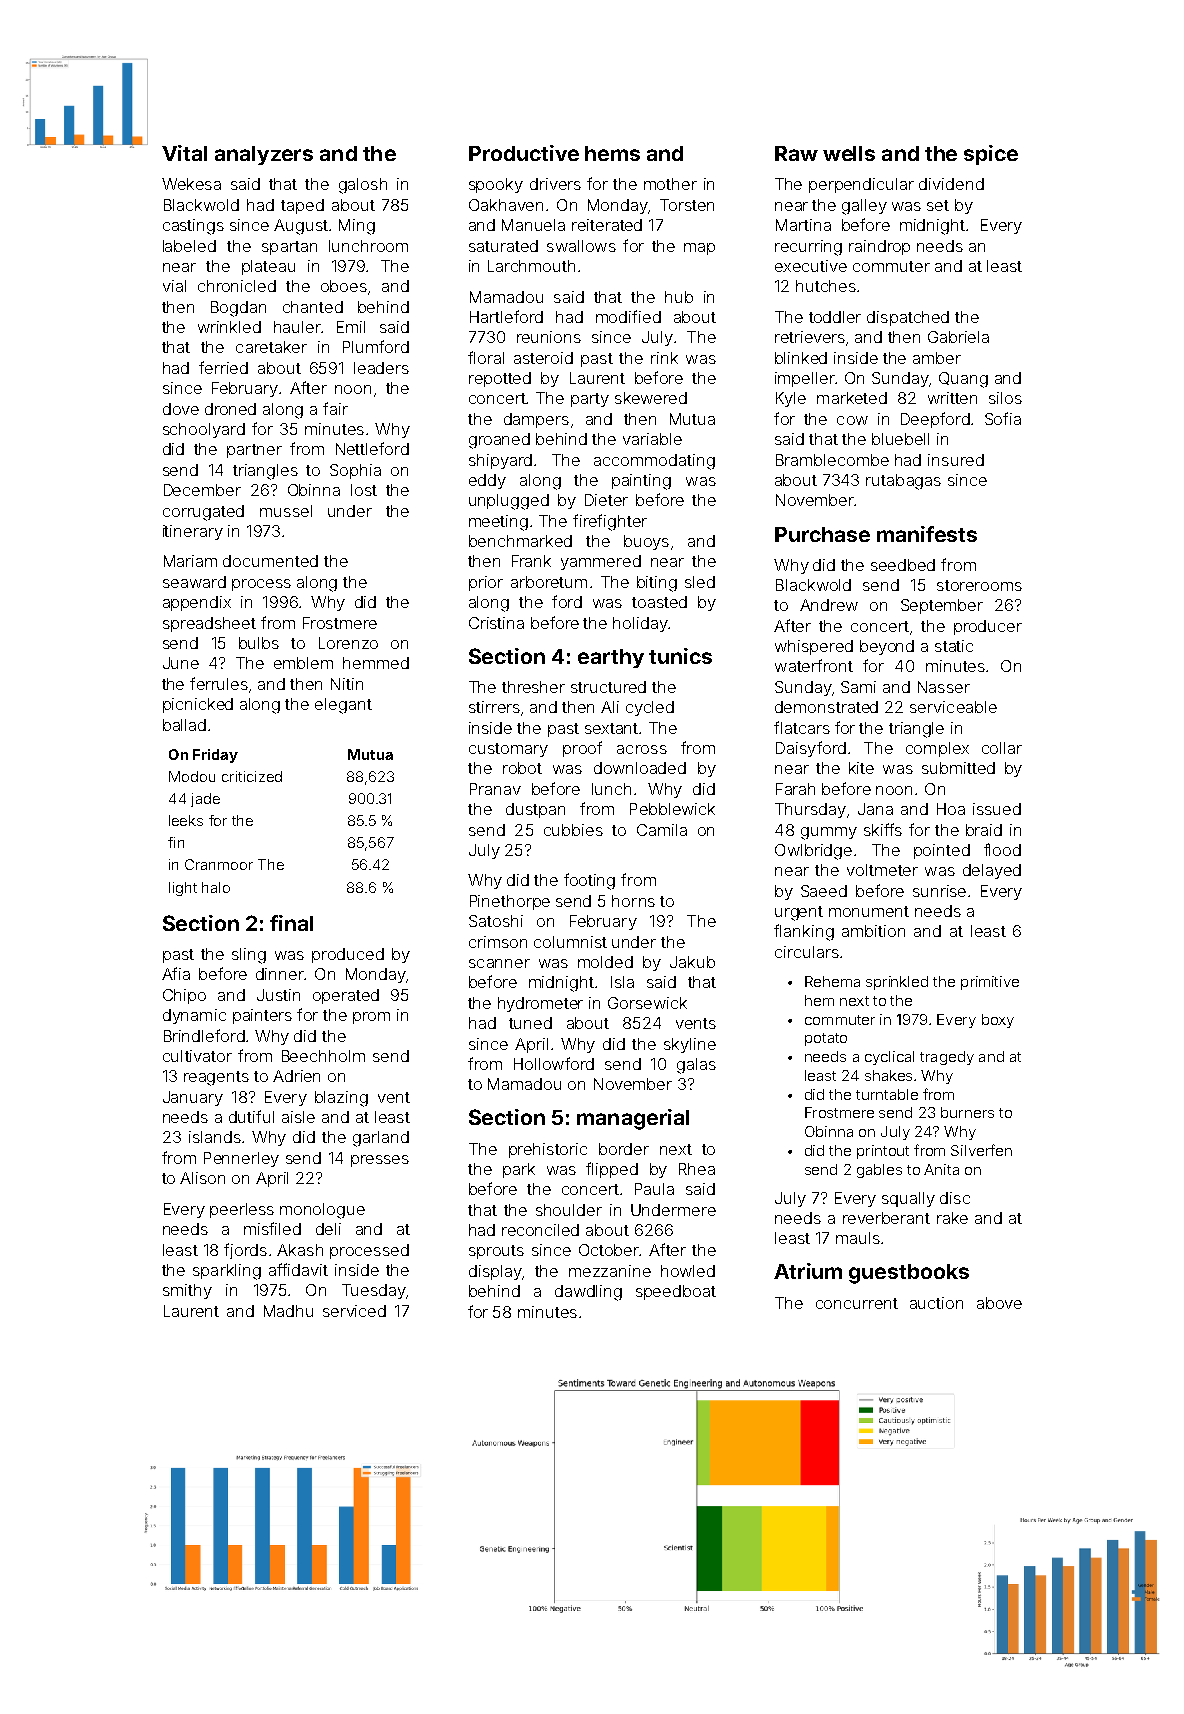 This screenshot has height=1714, width=1184. What do you see at coordinates (858, 687) in the screenshot?
I see `Sami` at bounding box center [858, 687].
